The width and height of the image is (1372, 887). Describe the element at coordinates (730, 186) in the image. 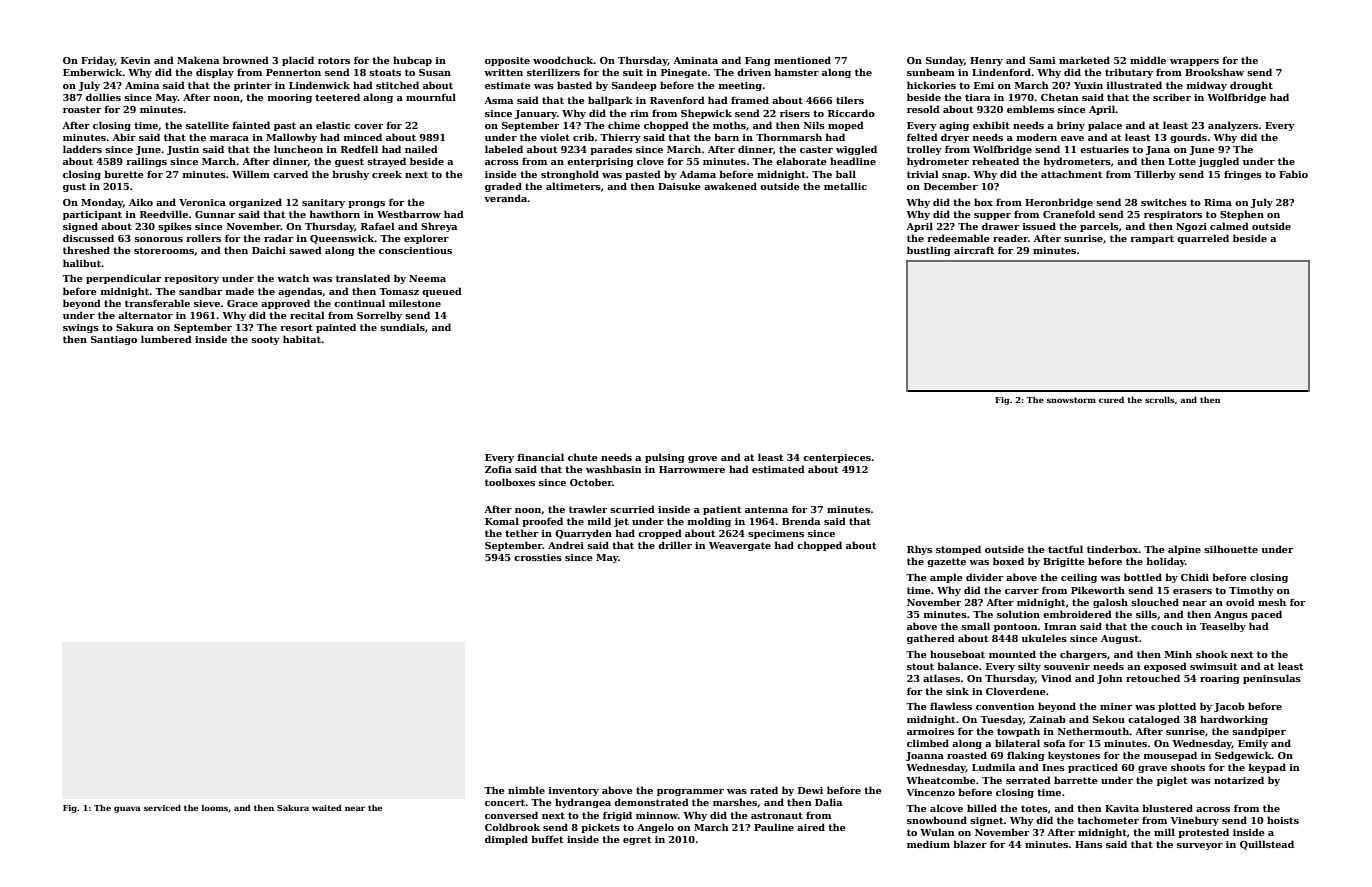

I see `awakened` at that location.
